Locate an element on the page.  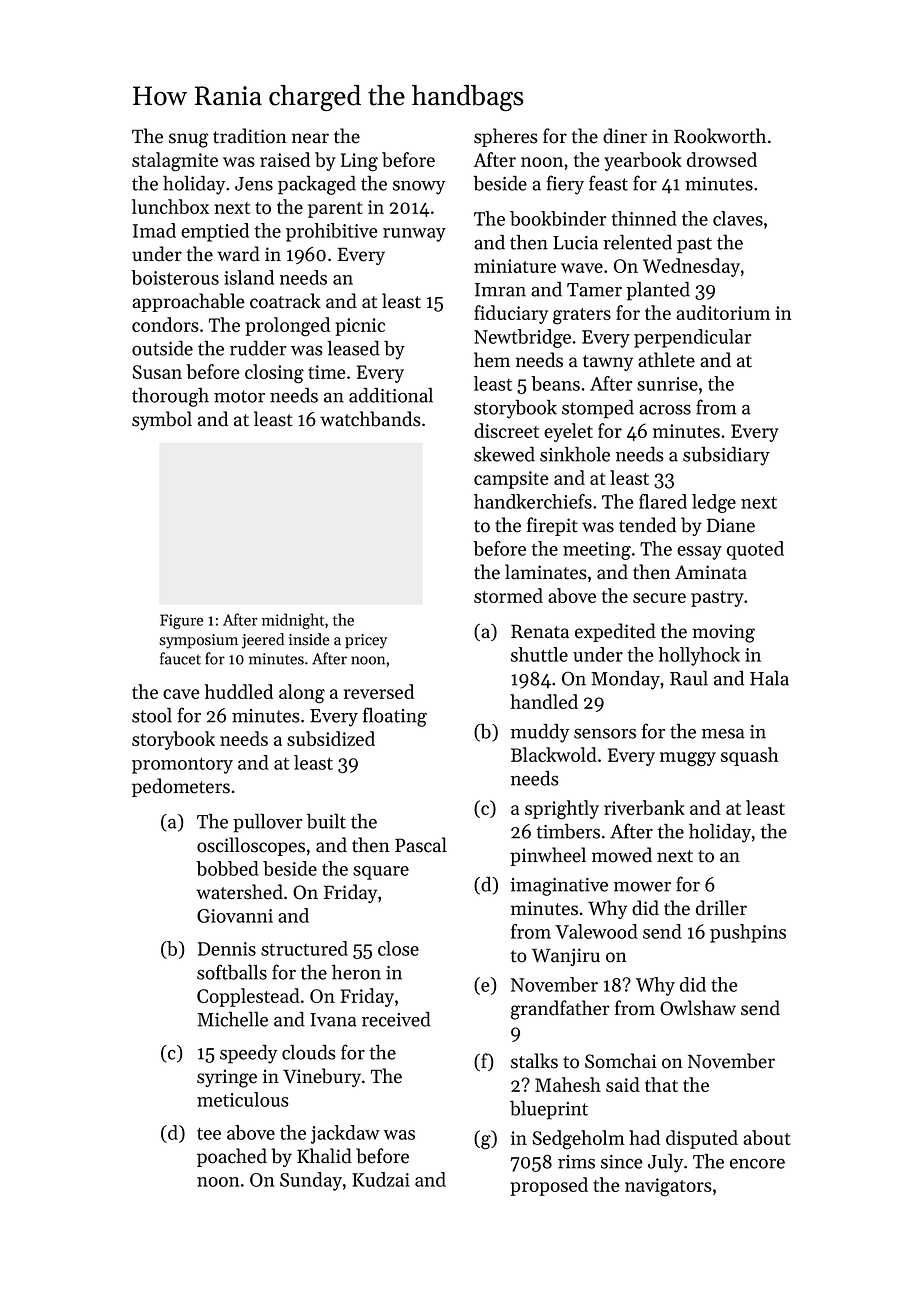
Rookworth is located at coordinates (720, 136).
